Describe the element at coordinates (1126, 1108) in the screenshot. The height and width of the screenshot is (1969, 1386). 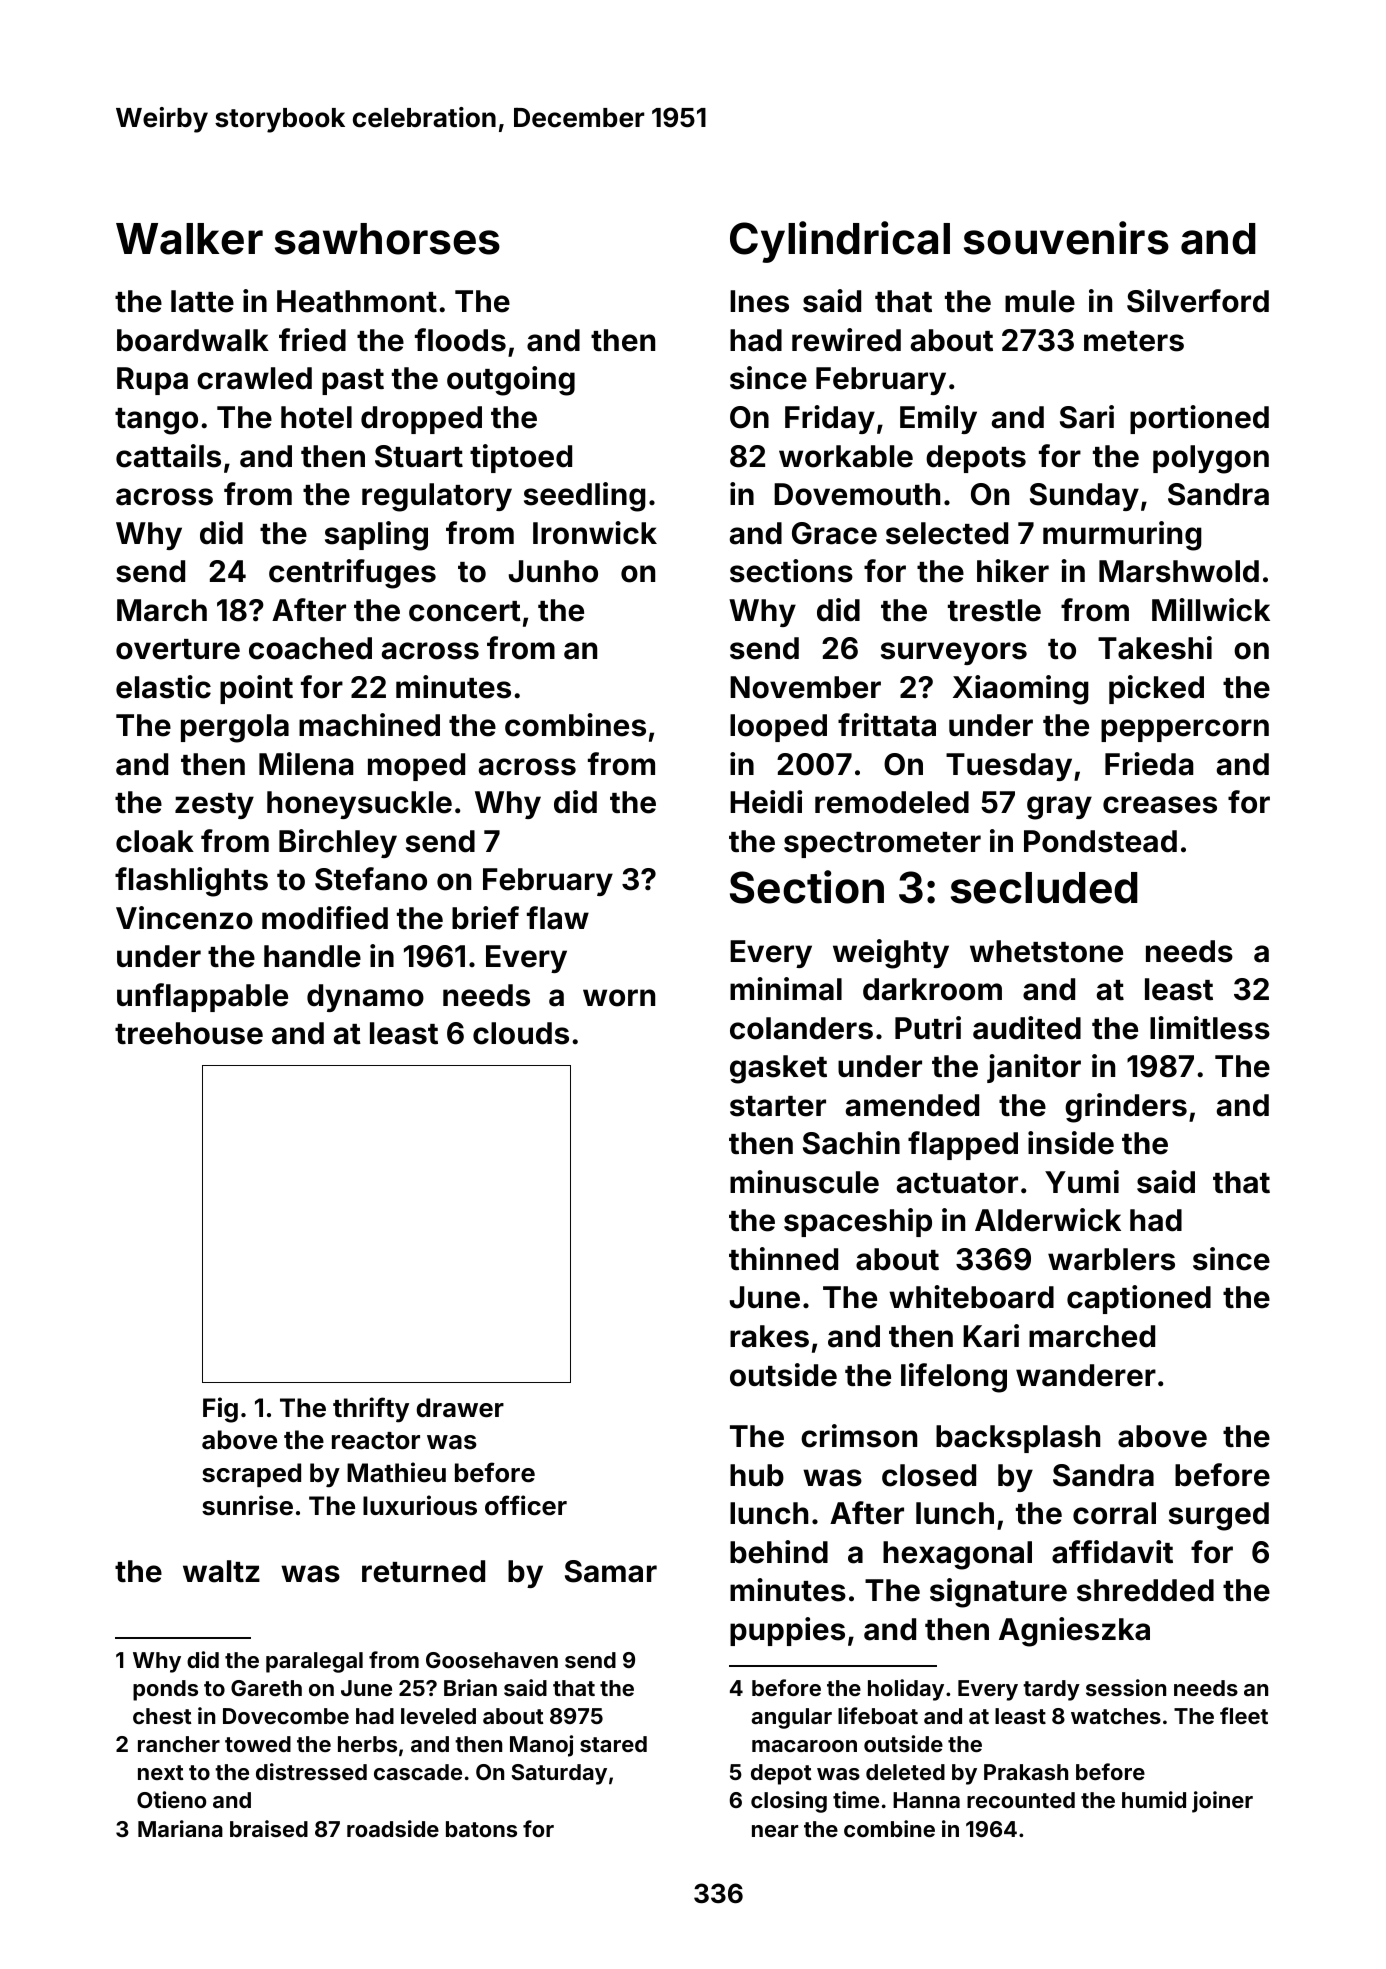
I see `grinders` at that location.
